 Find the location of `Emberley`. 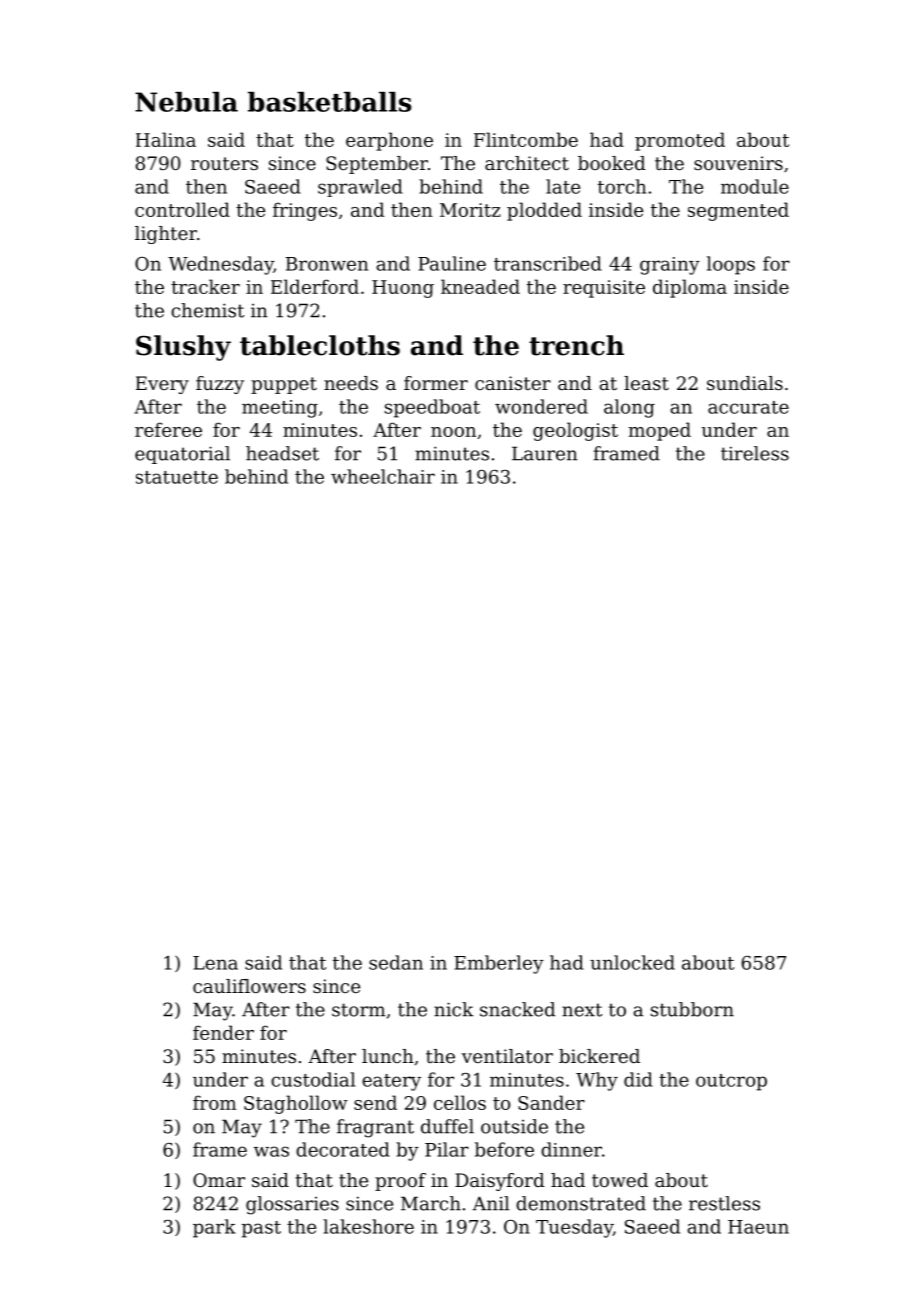

Emberley is located at coordinates (499, 964).
